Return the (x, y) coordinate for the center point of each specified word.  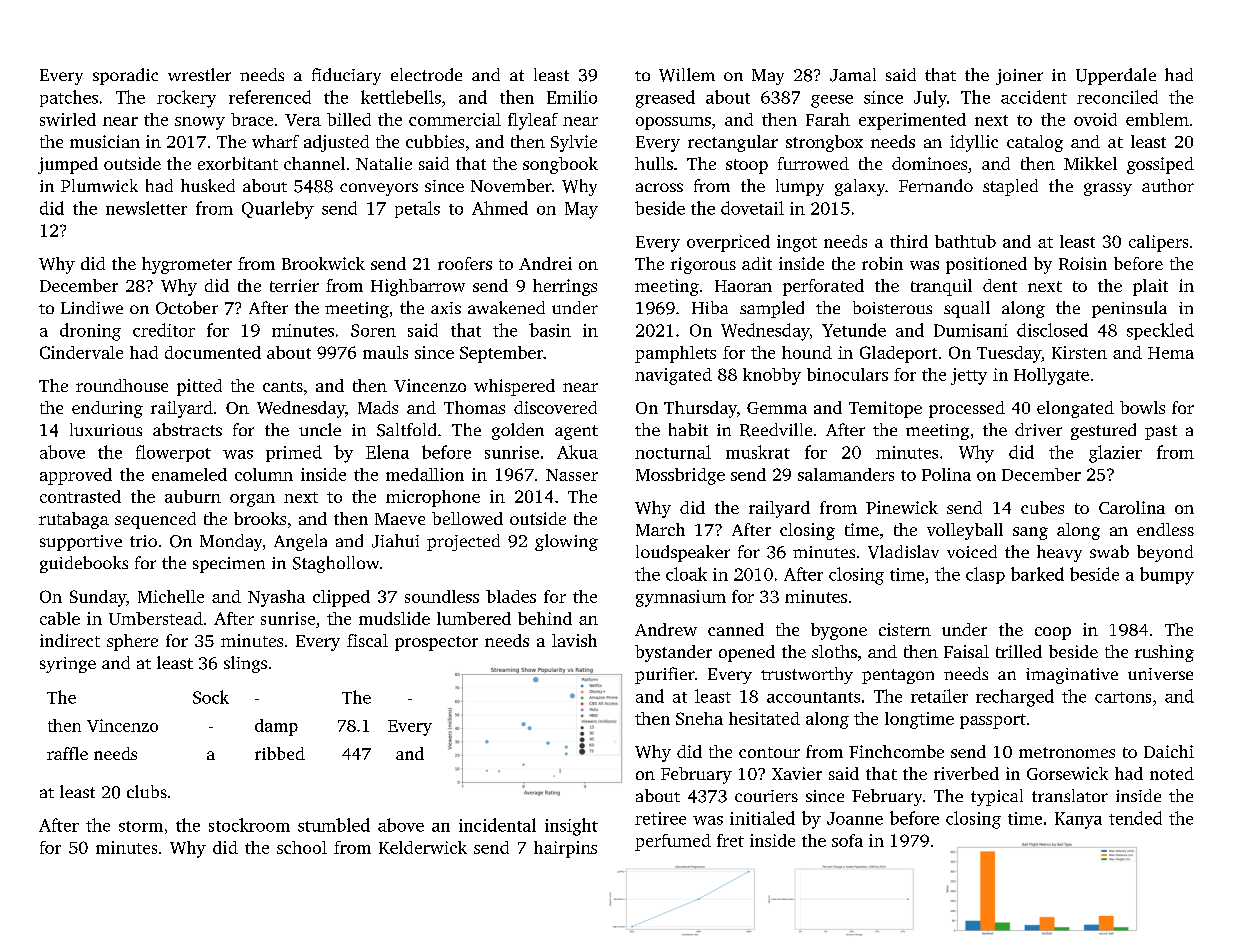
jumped (68, 165)
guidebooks (84, 564)
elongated (1075, 409)
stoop (747, 166)
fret (730, 840)
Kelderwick (423, 847)
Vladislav (903, 552)
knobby (772, 376)
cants (283, 386)
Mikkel (1090, 163)
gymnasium (681, 598)
